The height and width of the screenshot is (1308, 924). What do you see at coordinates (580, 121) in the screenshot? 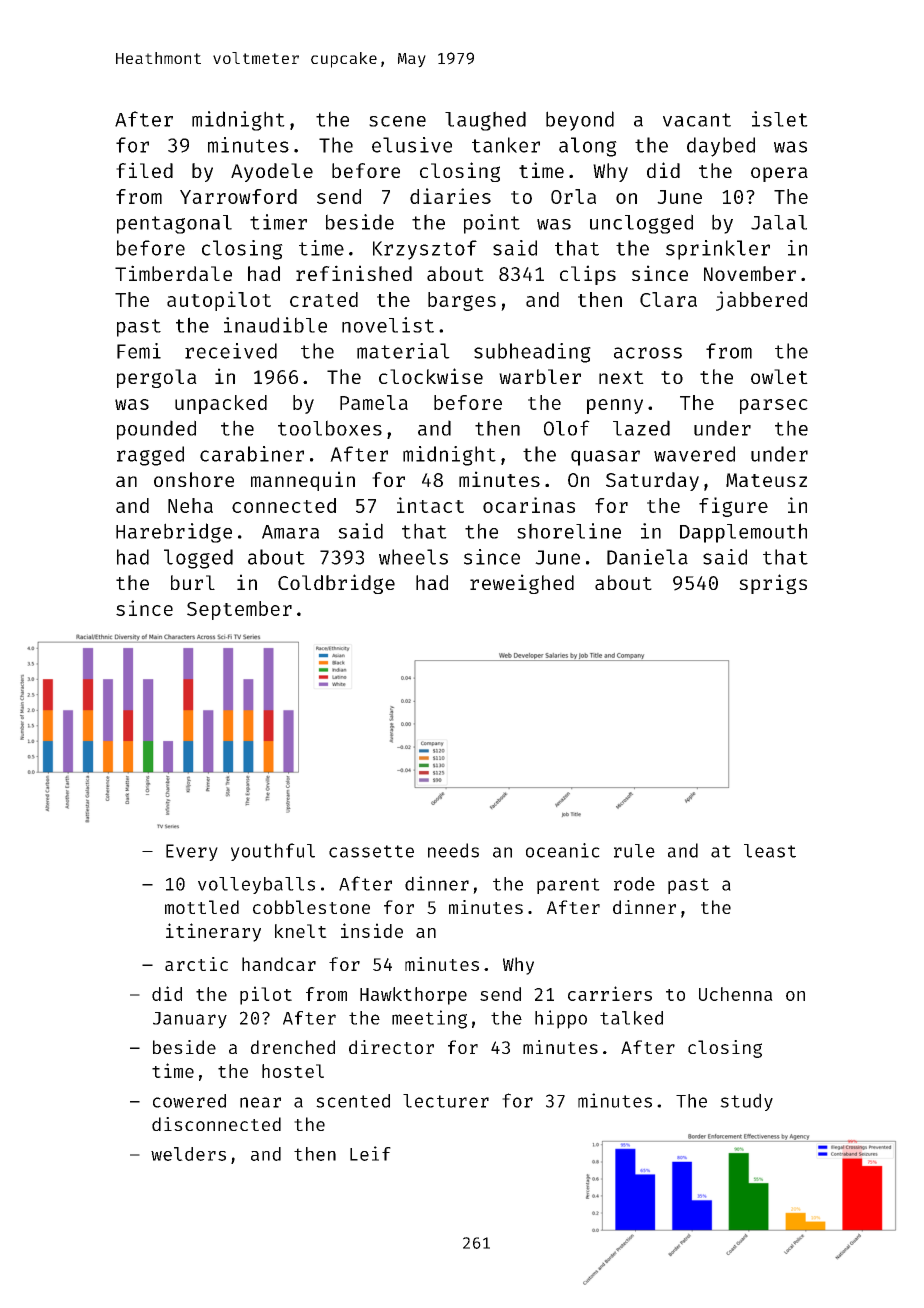
I see `beyond` at bounding box center [580, 121].
